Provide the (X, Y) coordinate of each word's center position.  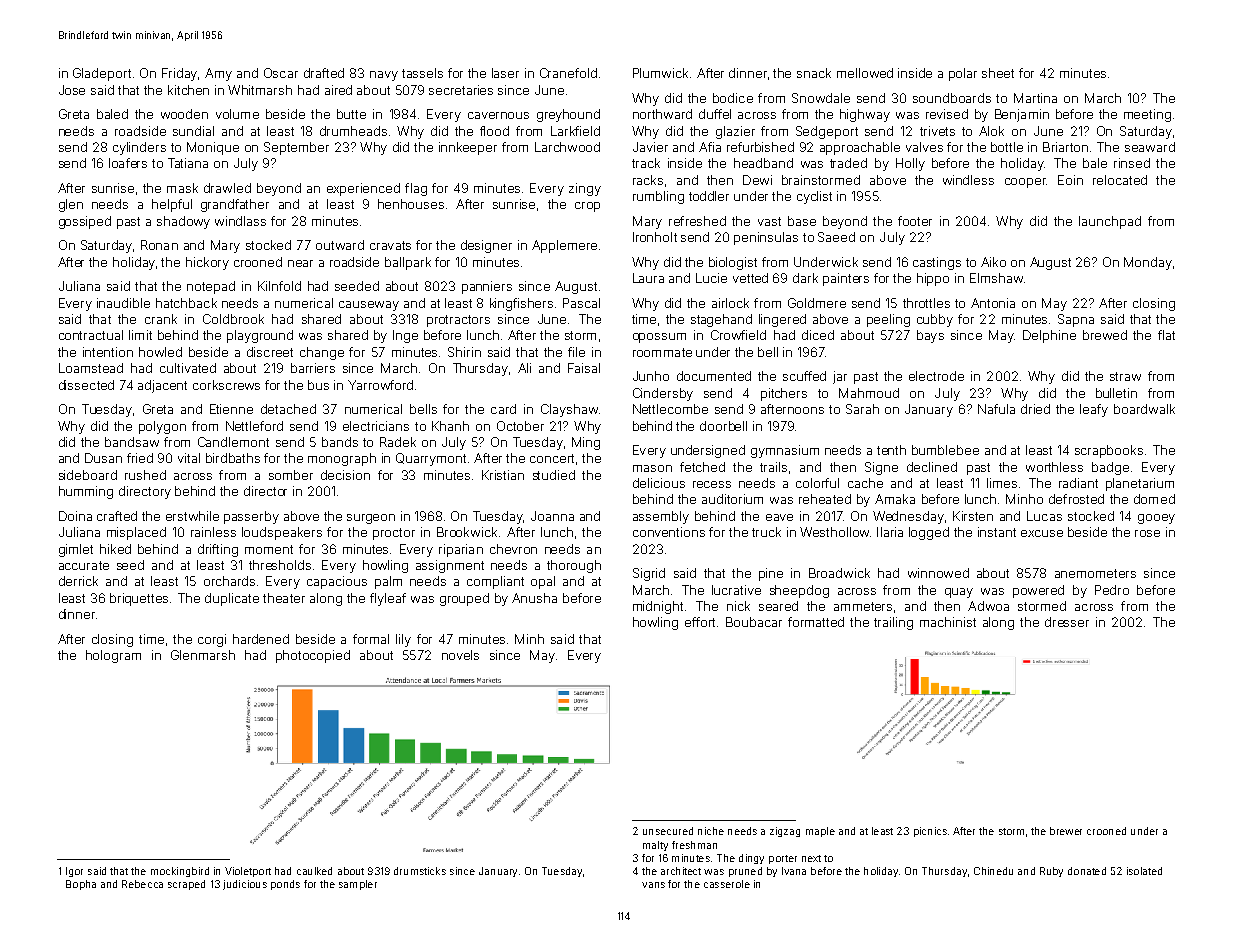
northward (662, 114)
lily (403, 640)
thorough (574, 566)
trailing (893, 623)
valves (924, 147)
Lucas (1044, 516)
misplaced (136, 533)
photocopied (313, 656)
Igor (74, 872)
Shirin (464, 352)
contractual (91, 335)
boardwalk (1144, 409)
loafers (128, 163)
